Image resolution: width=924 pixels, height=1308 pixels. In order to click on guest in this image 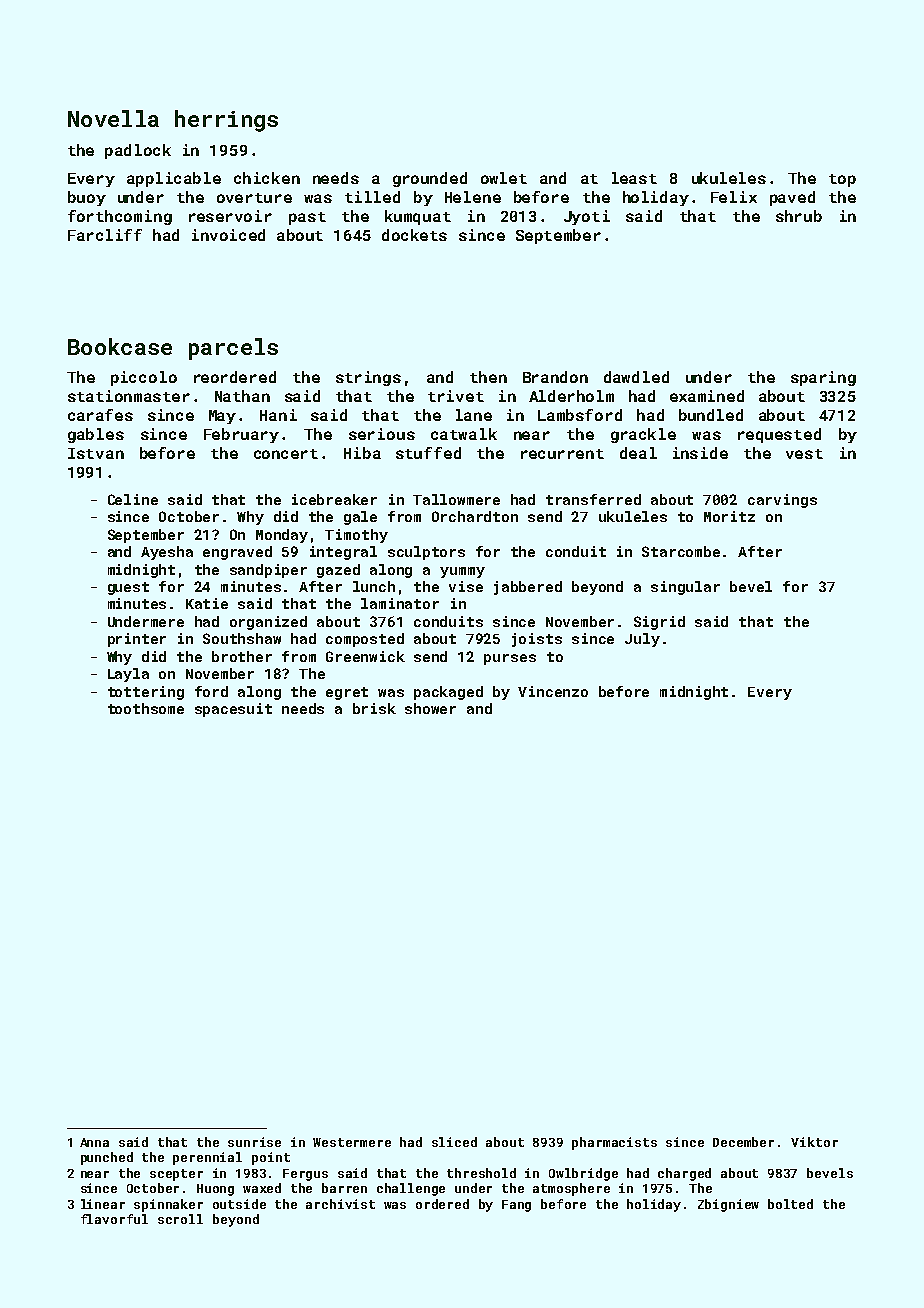, I will do `click(128, 588)`.
